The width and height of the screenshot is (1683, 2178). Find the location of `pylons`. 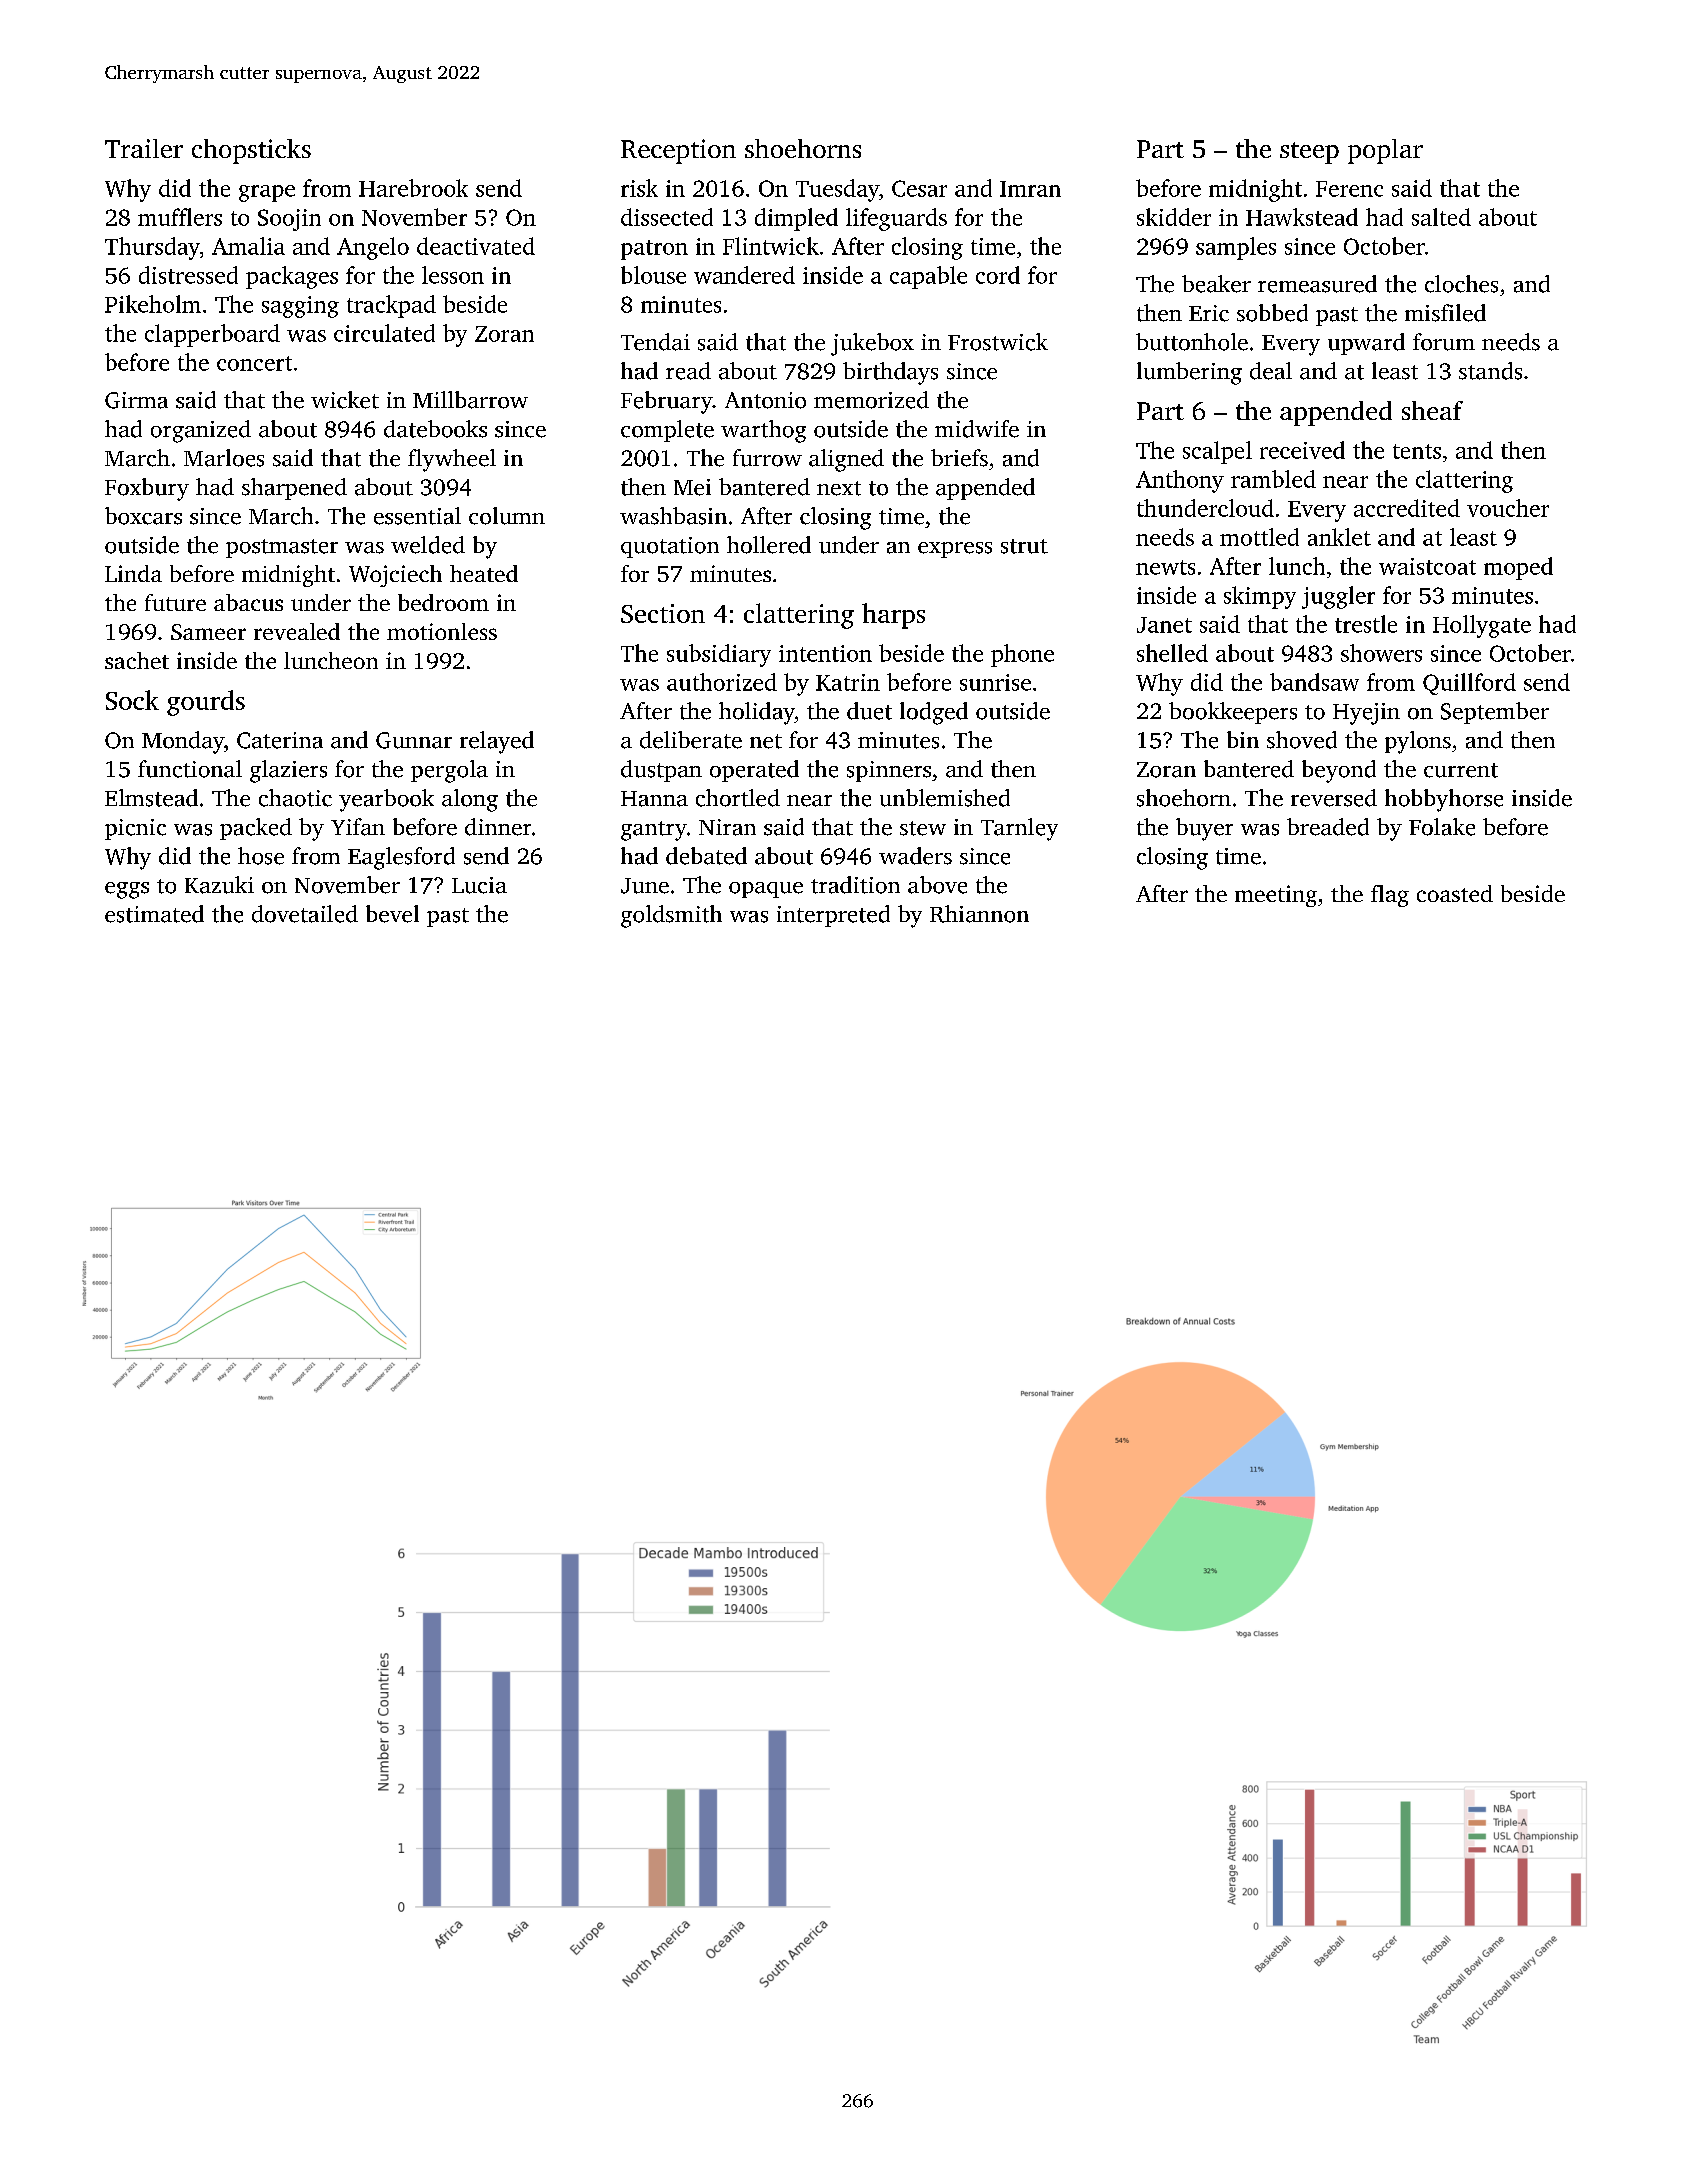

pylons is located at coordinates (1418, 742).
